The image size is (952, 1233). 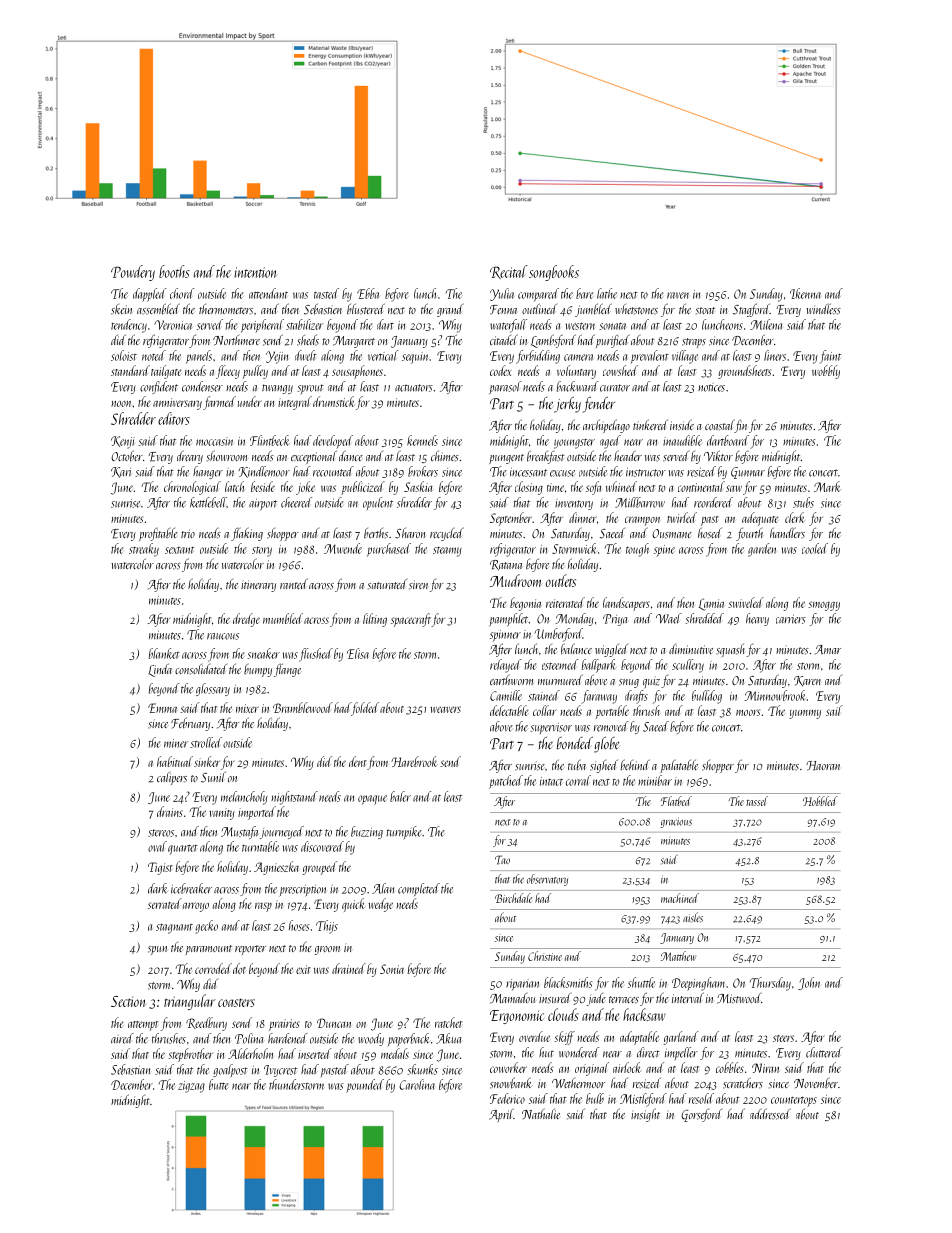 What do you see at coordinates (303, 969) in the screenshot?
I see `exit` at bounding box center [303, 969].
